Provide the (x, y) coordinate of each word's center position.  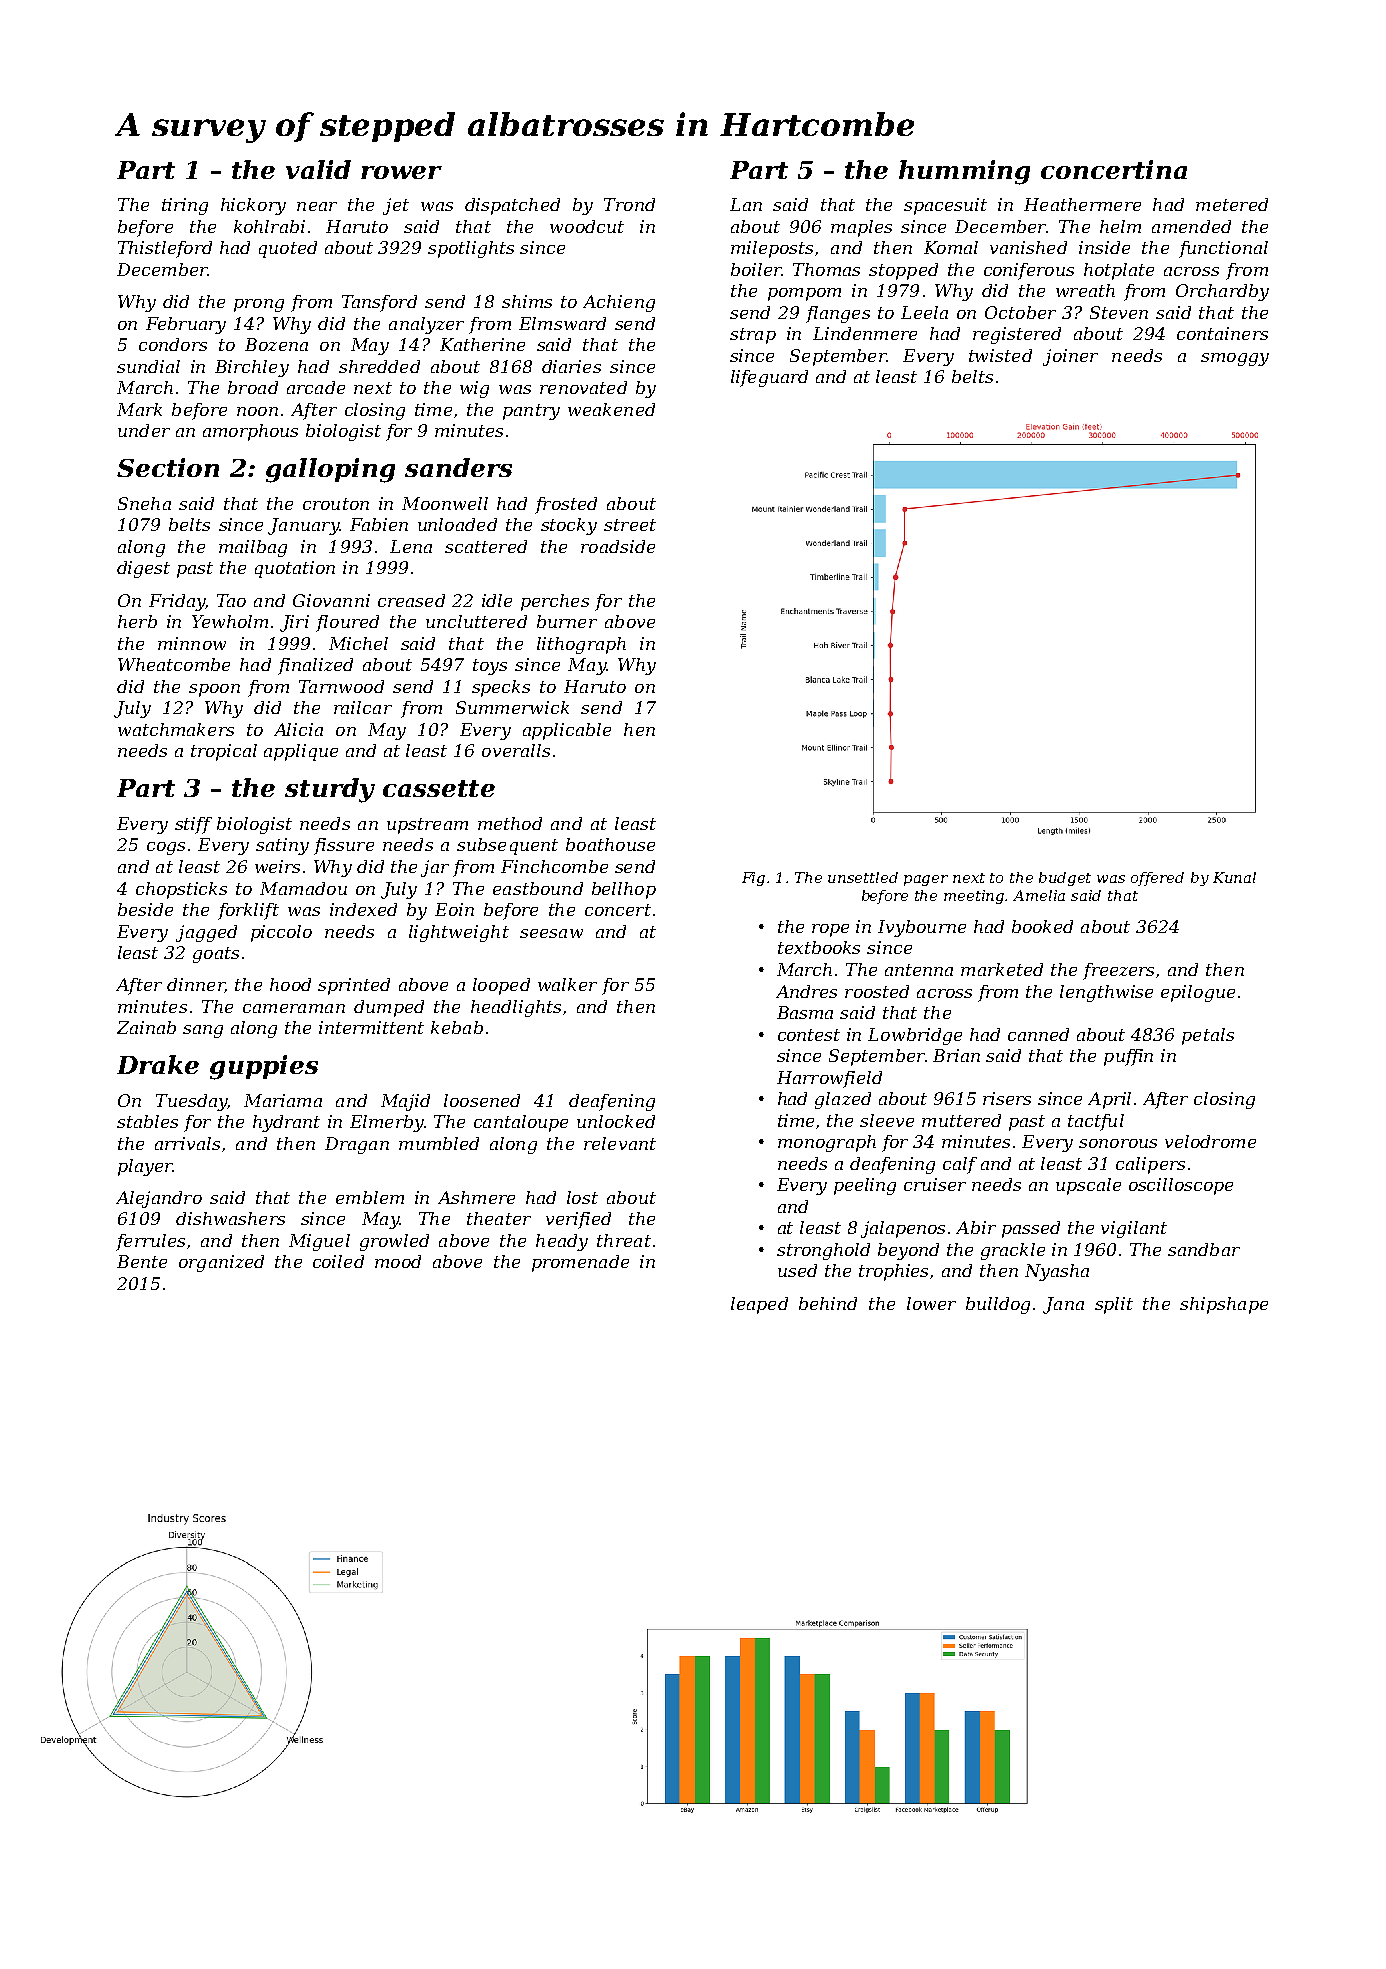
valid (318, 169)
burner (567, 621)
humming (964, 172)
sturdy (330, 790)
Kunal (1234, 877)
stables (147, 1121)
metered (1232, 204)
